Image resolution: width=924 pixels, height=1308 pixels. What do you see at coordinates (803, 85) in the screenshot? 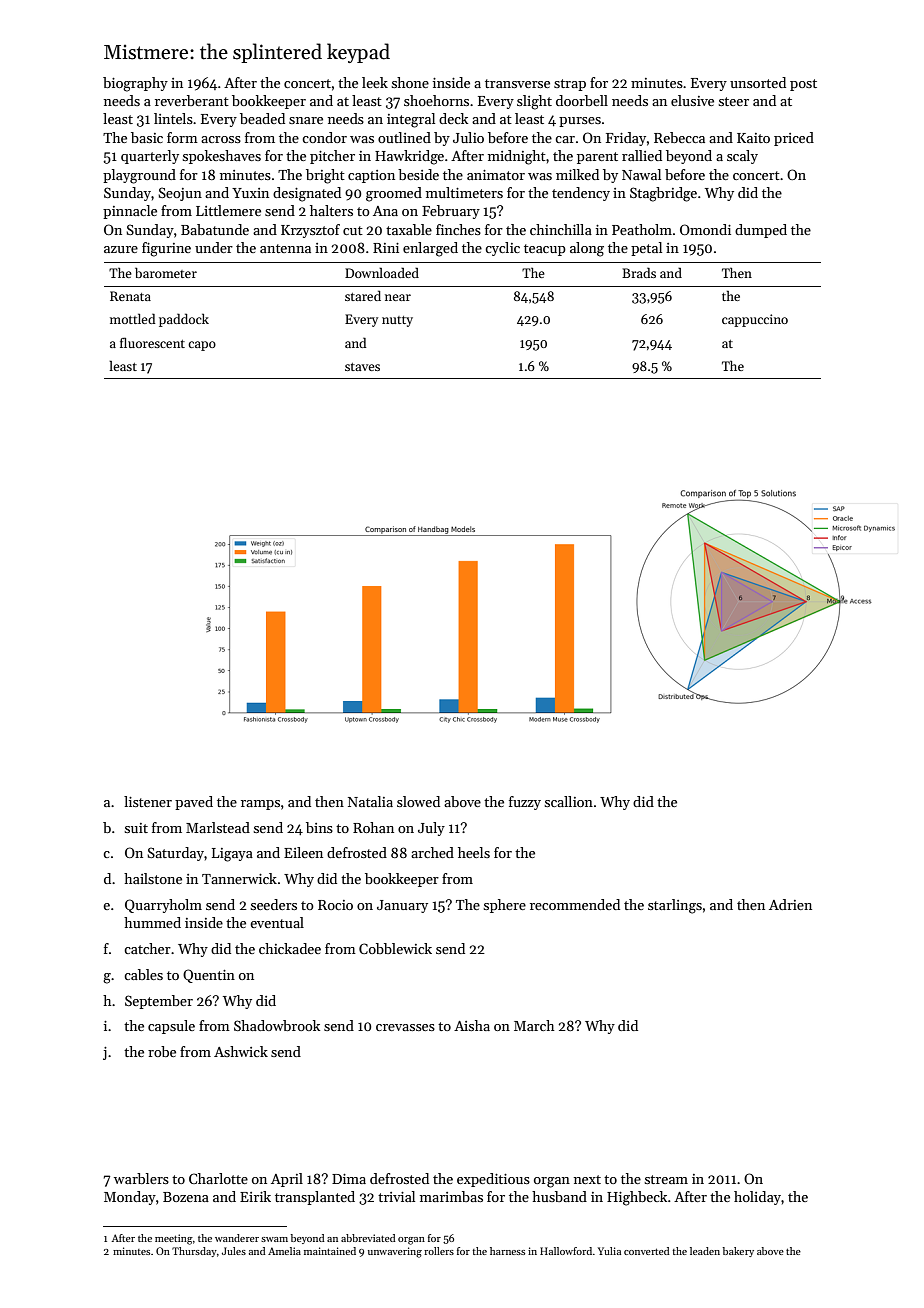
I see `post` at bounding box center [803, 85].
